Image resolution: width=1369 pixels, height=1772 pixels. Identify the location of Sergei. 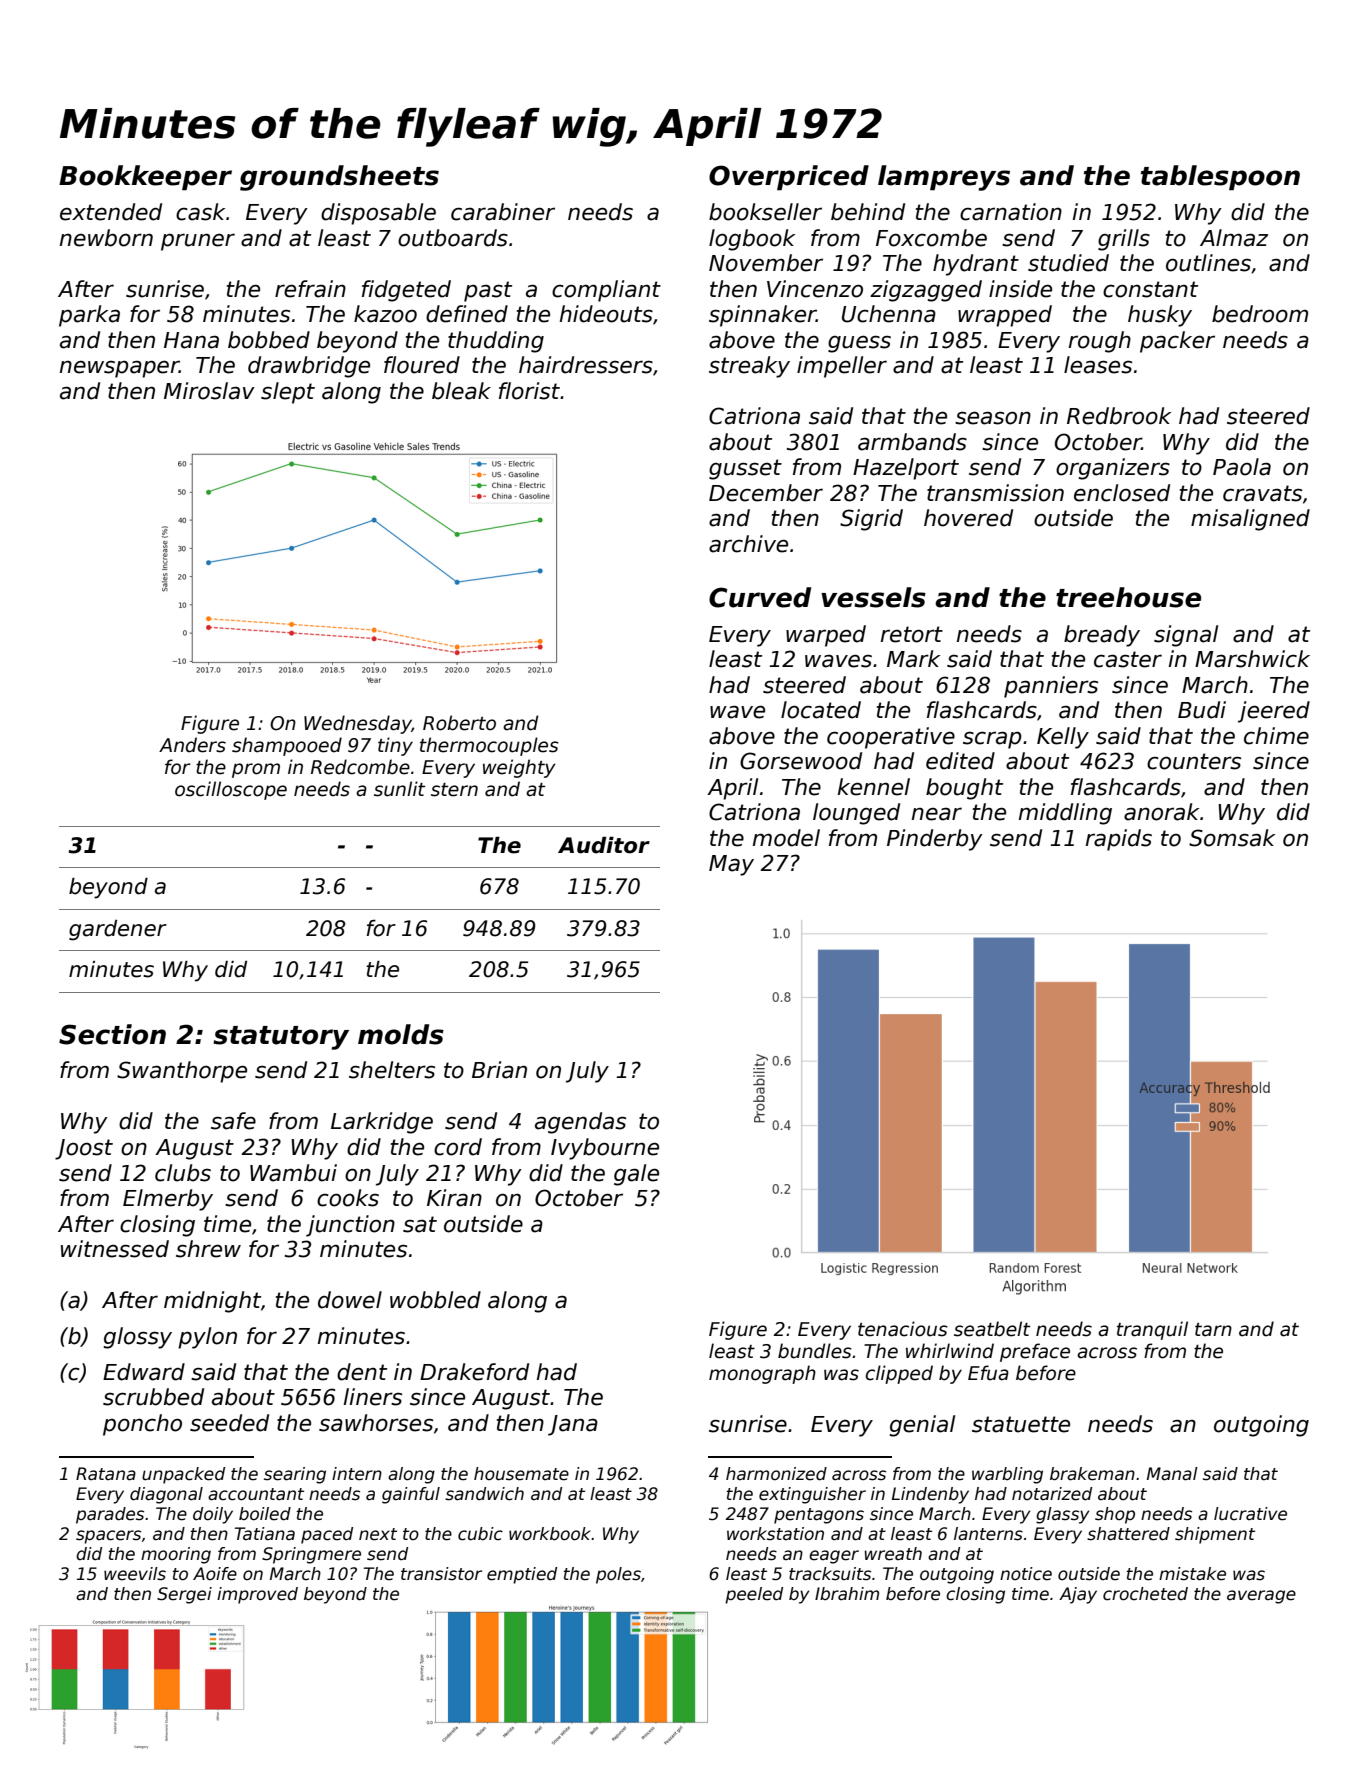
(184, 1595).
